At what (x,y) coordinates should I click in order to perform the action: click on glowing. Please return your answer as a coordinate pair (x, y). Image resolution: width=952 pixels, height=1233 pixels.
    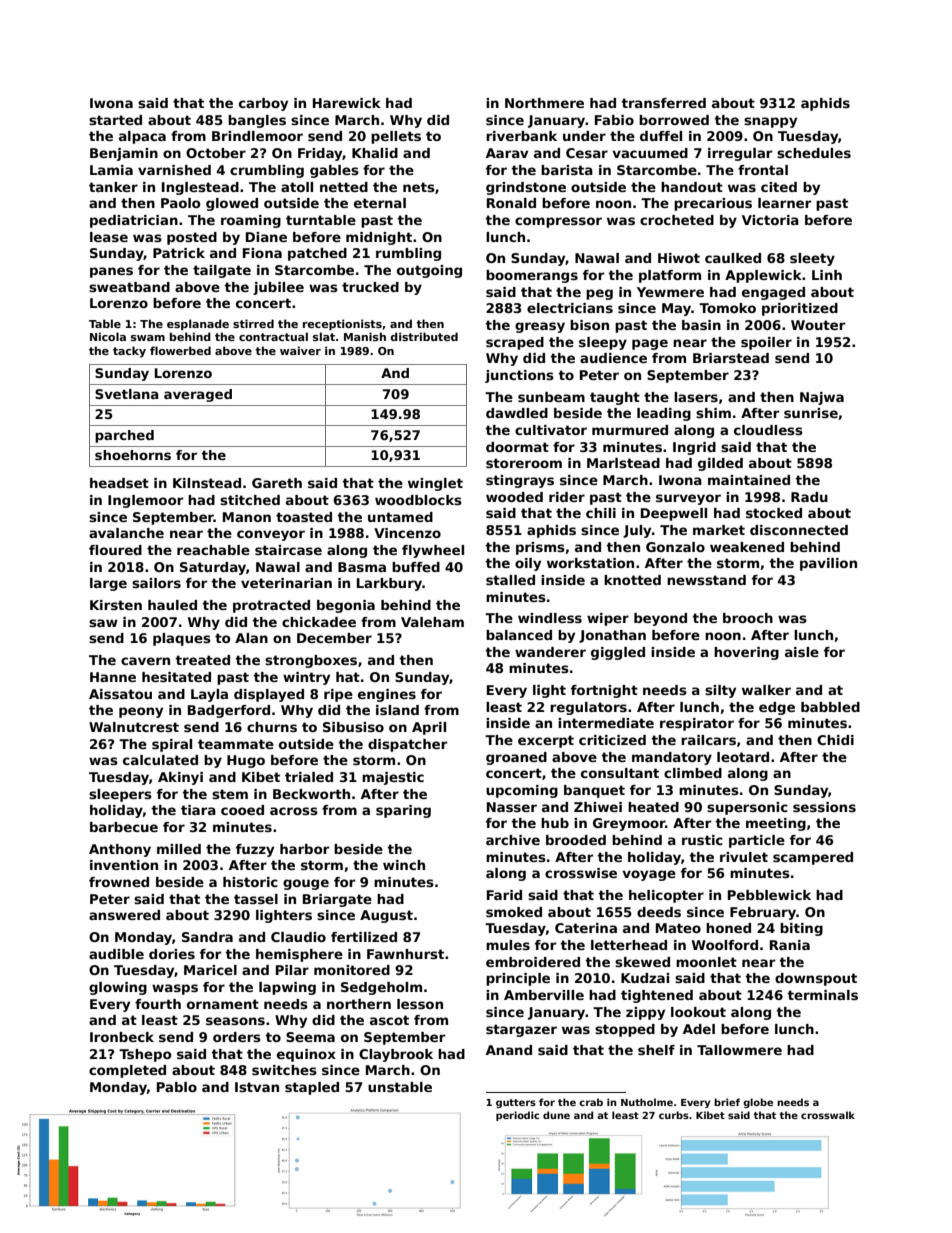
    Looking at the image, I should click on (118, 988).
